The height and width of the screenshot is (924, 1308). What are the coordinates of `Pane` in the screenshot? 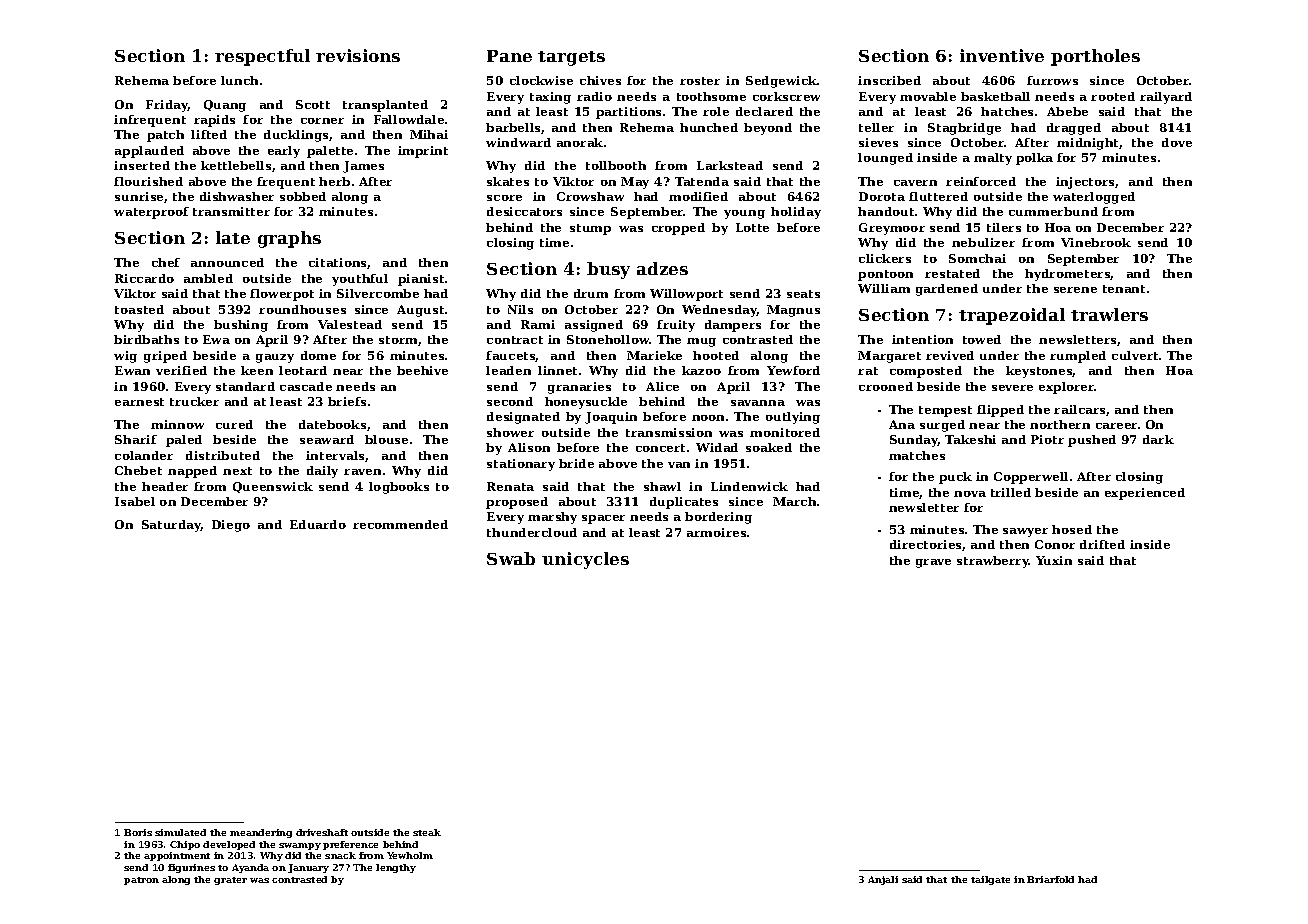 It's located at (509, 56).
